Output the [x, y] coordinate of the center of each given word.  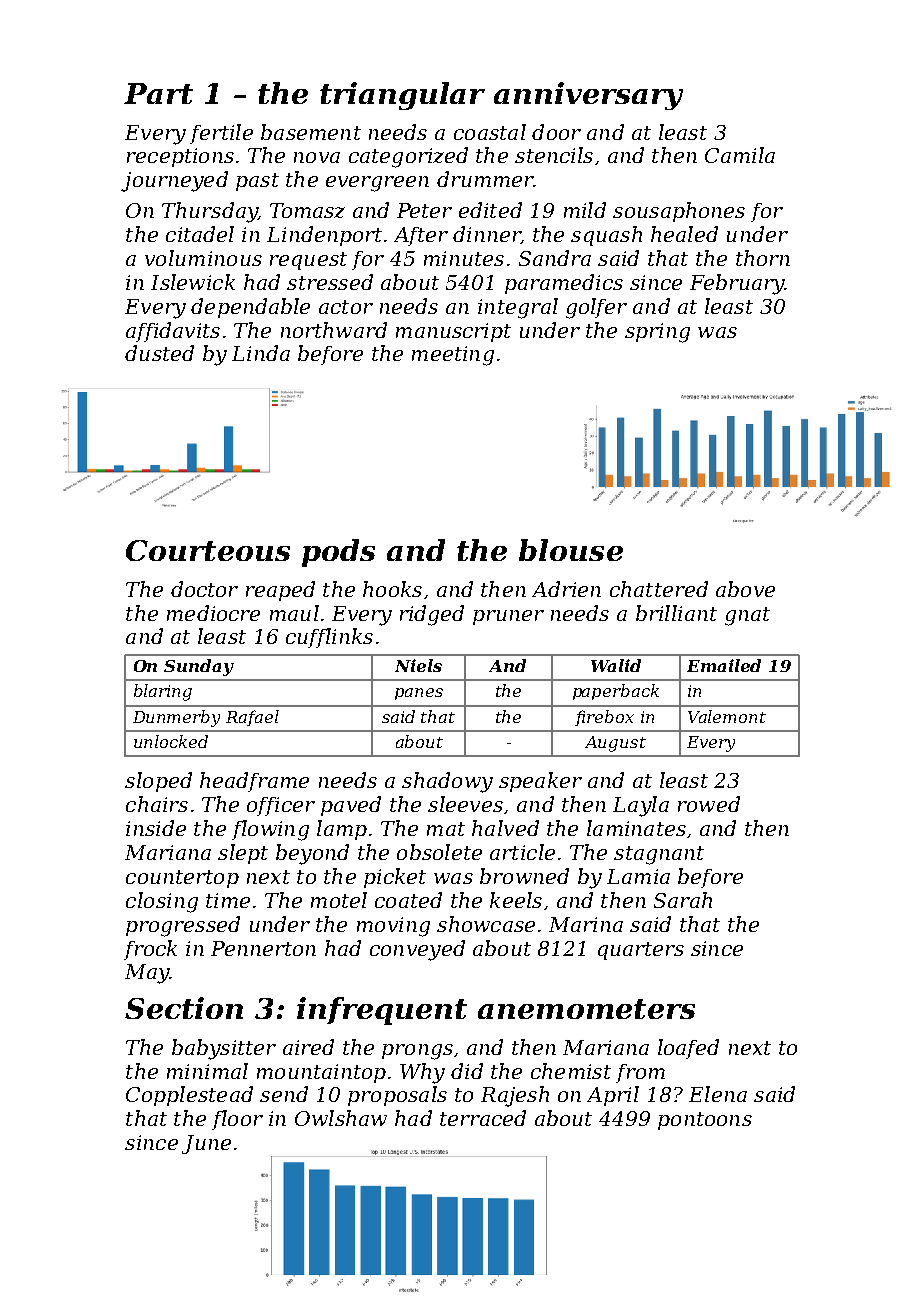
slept [243, 854]
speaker [540, 782]
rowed [709, 804]
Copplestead [189, 1096]
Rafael [252, 718]
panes [419, 694]
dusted [159, 353]
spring [657, 333]
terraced [483, 1118]
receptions [180, 157]
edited [490, 210]
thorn [763, 258]
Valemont [727, 716]
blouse [571, 550]
